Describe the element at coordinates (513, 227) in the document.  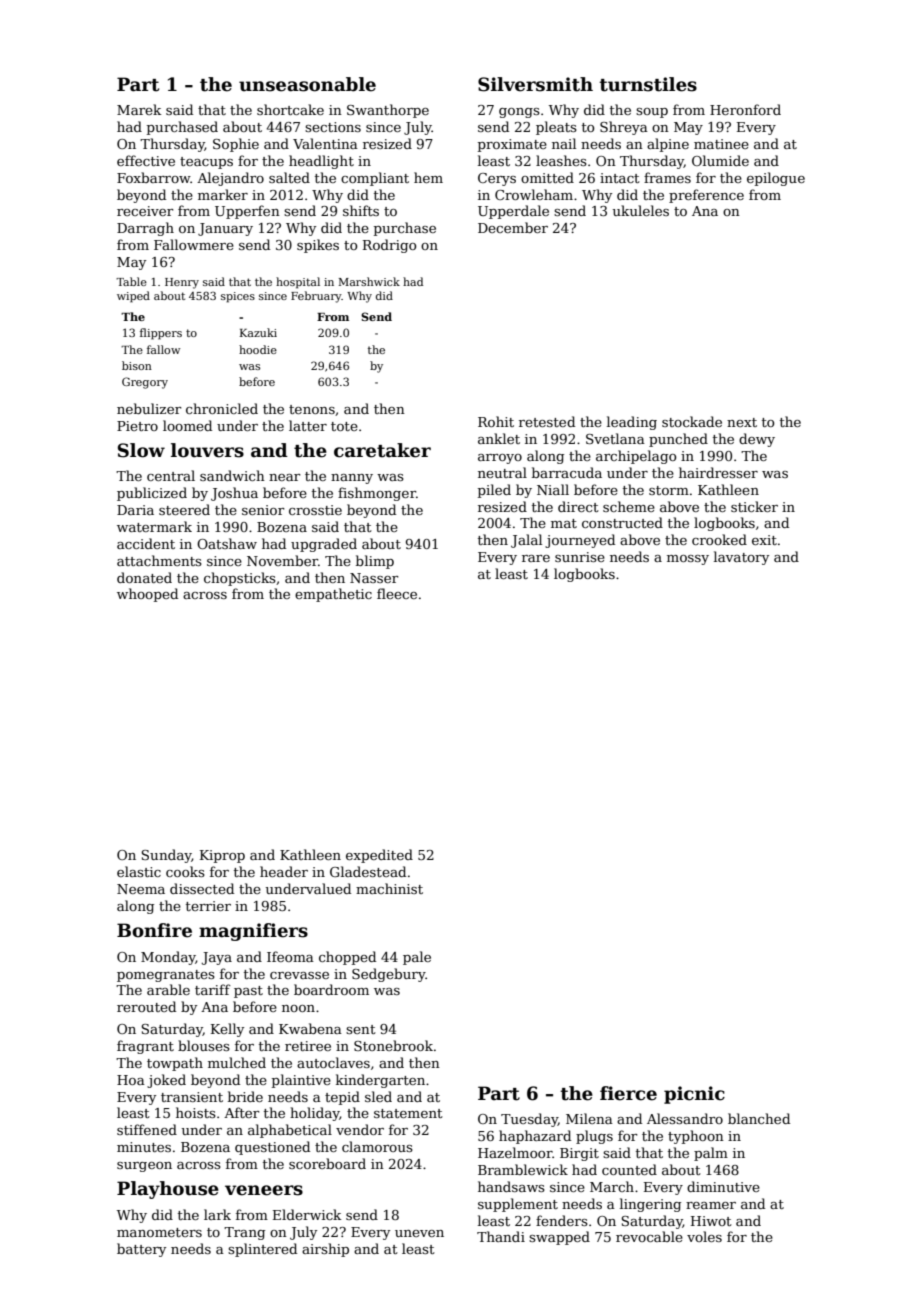
I see `December` at that location.
